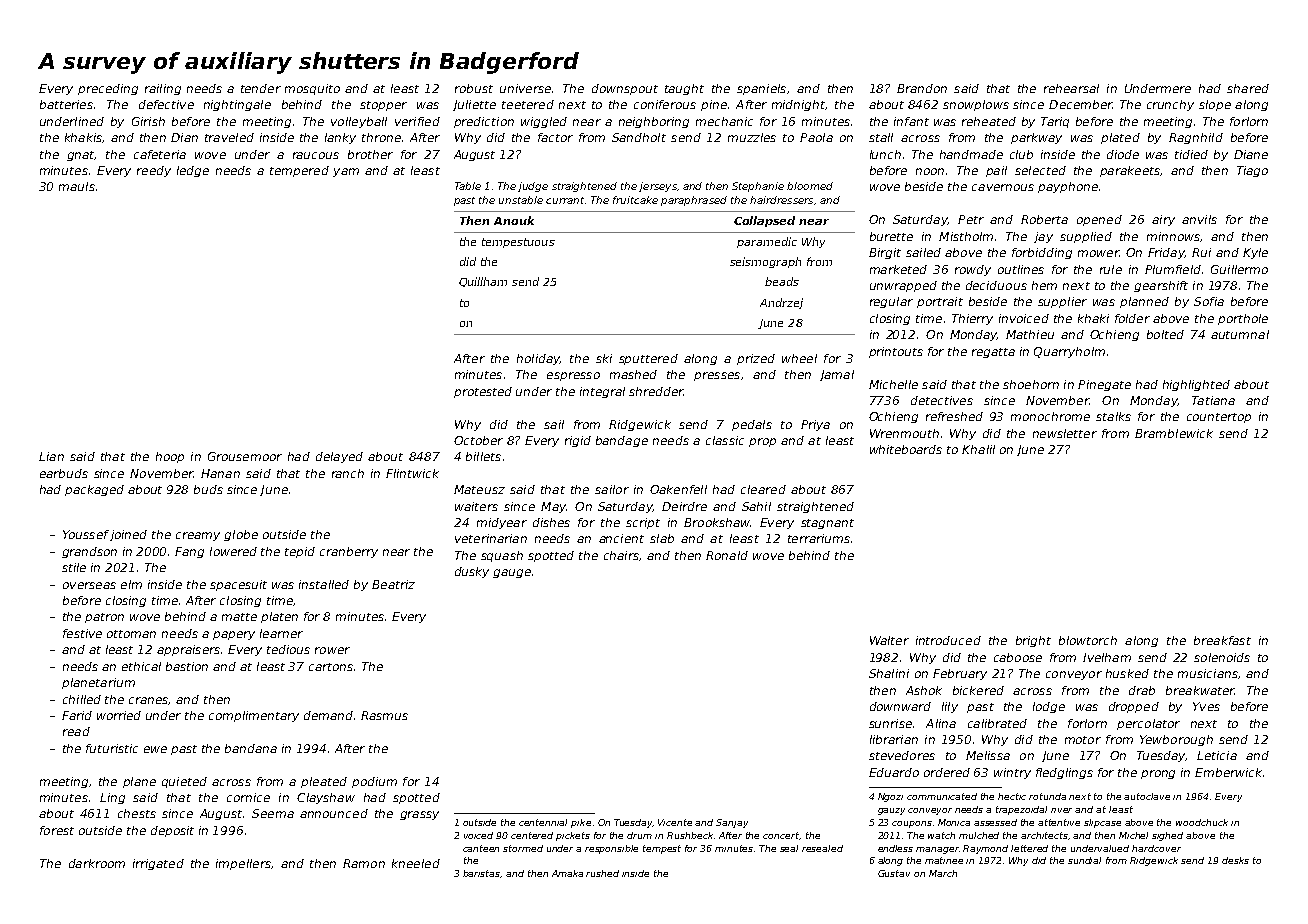 This screenshot has height=924, width=1308. Describe the element at coordinates (97, 863) in the screenshot. I see `darkroom` at that location.
